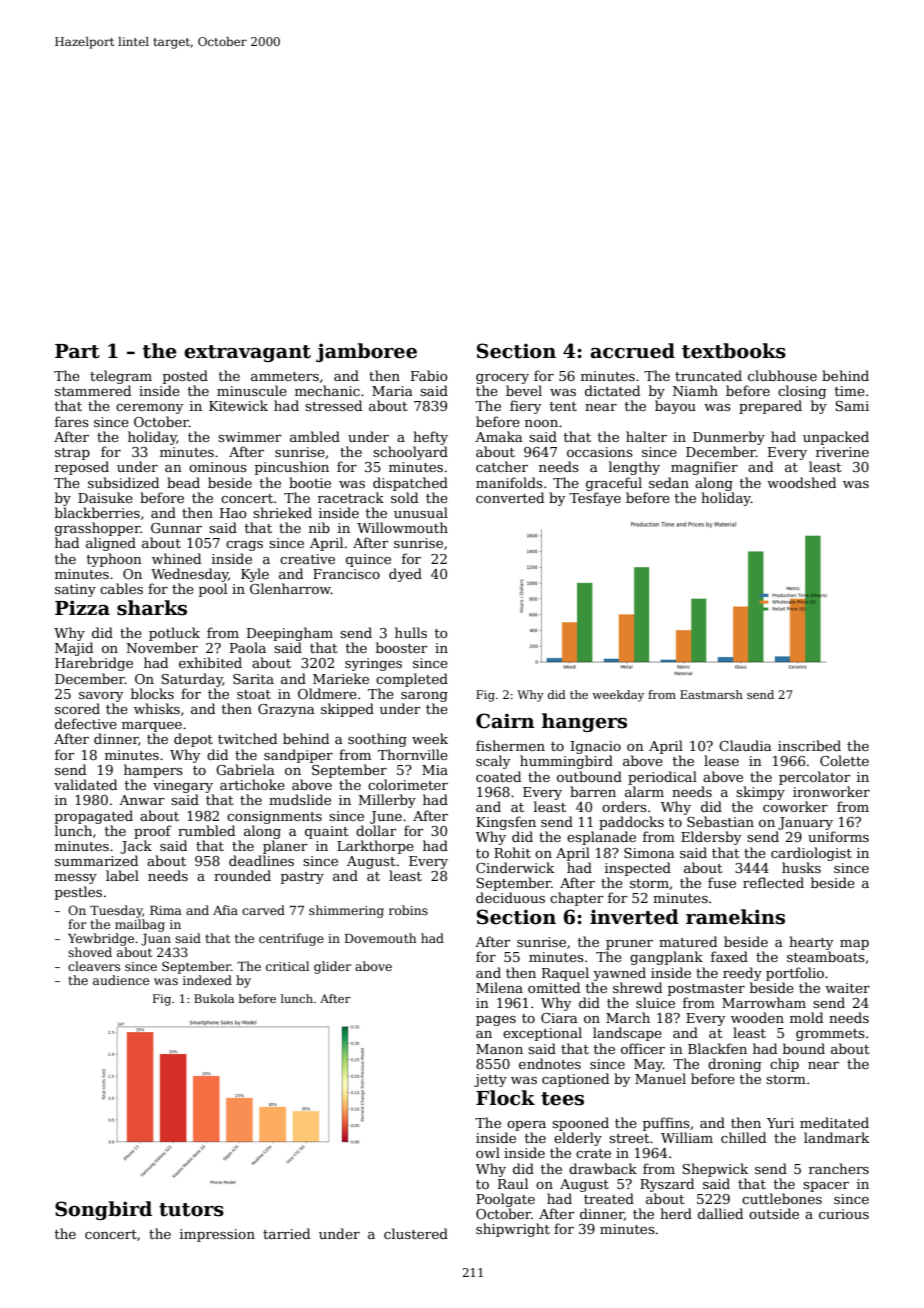 This document has width=924, height=1308. I want to click on Part, so click(77, 351).
